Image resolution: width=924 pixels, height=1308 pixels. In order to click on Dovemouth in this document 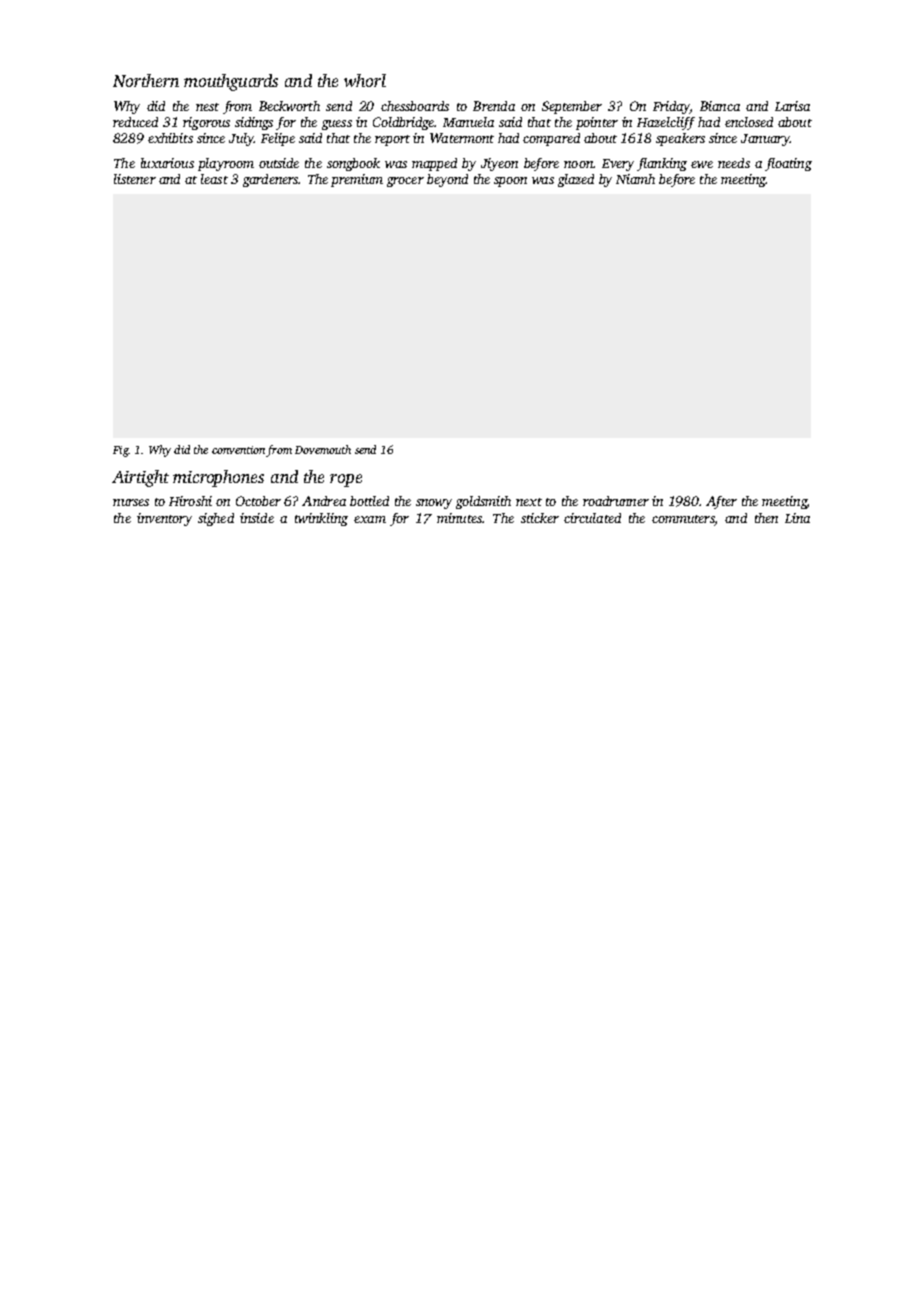, I will do `click(323, 449)`.
